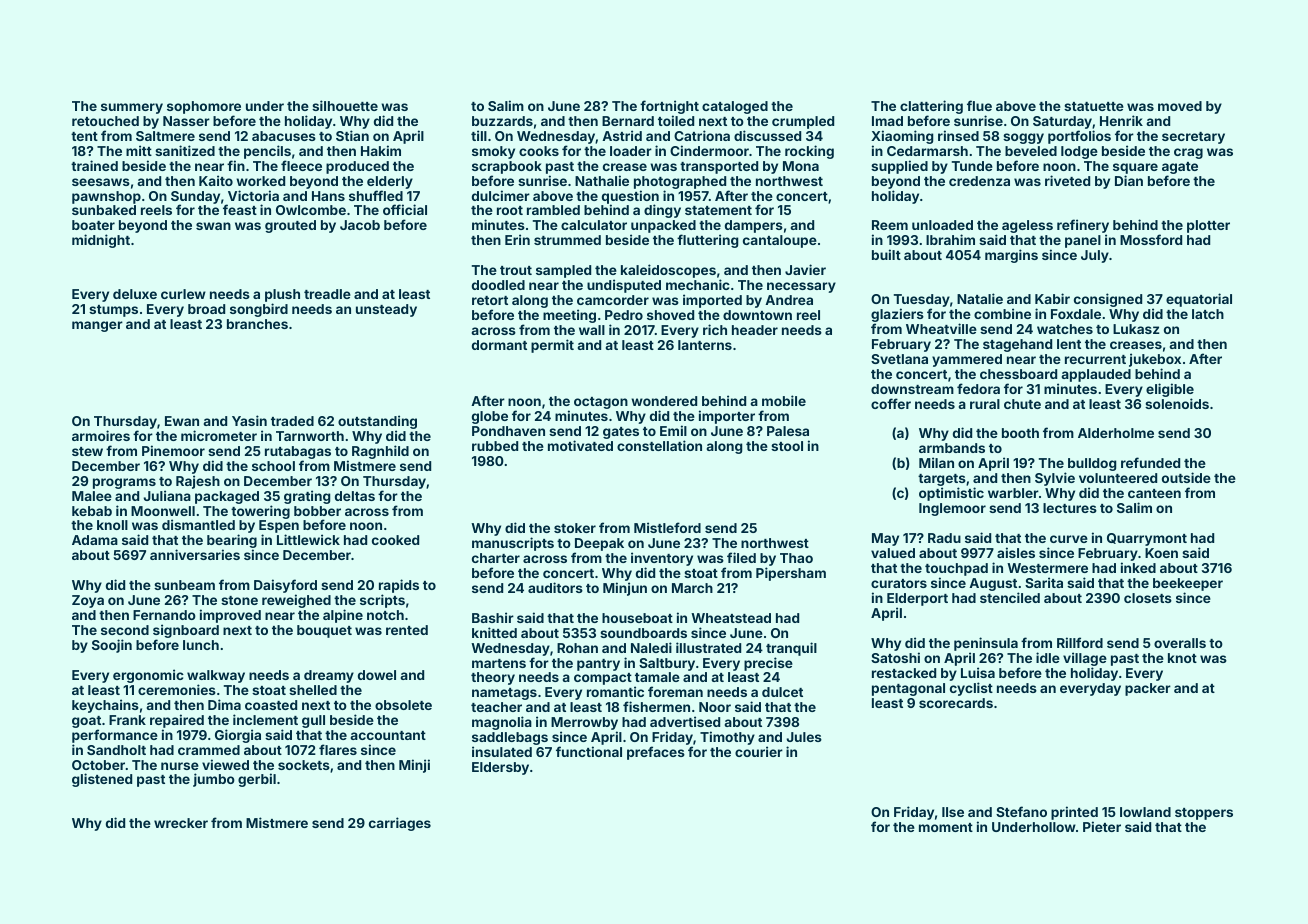 The height and width of the screenshot is (924, 1308). I want to click on rapids, so click(399, 586).
